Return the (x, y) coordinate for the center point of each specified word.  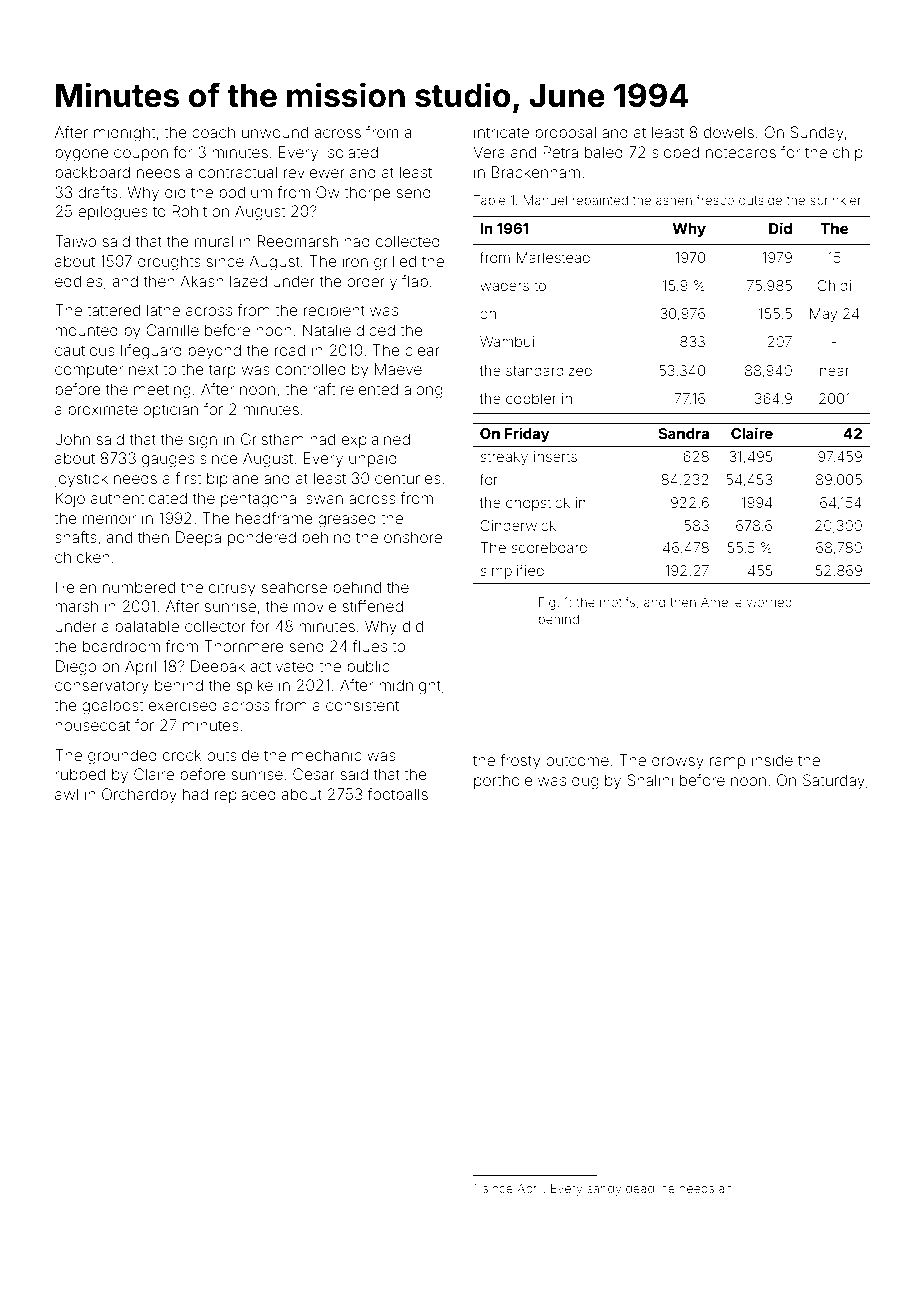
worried (769, 602)
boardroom (121, 646)
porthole (503, 781)
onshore (413, 537)
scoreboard (549, 547)
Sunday (817, 134)
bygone (82, 154)
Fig (547, 603)
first (188, 478)
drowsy (678, 762)
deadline (650, 1188)
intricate (501, 132)
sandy (604, 1190)
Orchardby (139, 796)
